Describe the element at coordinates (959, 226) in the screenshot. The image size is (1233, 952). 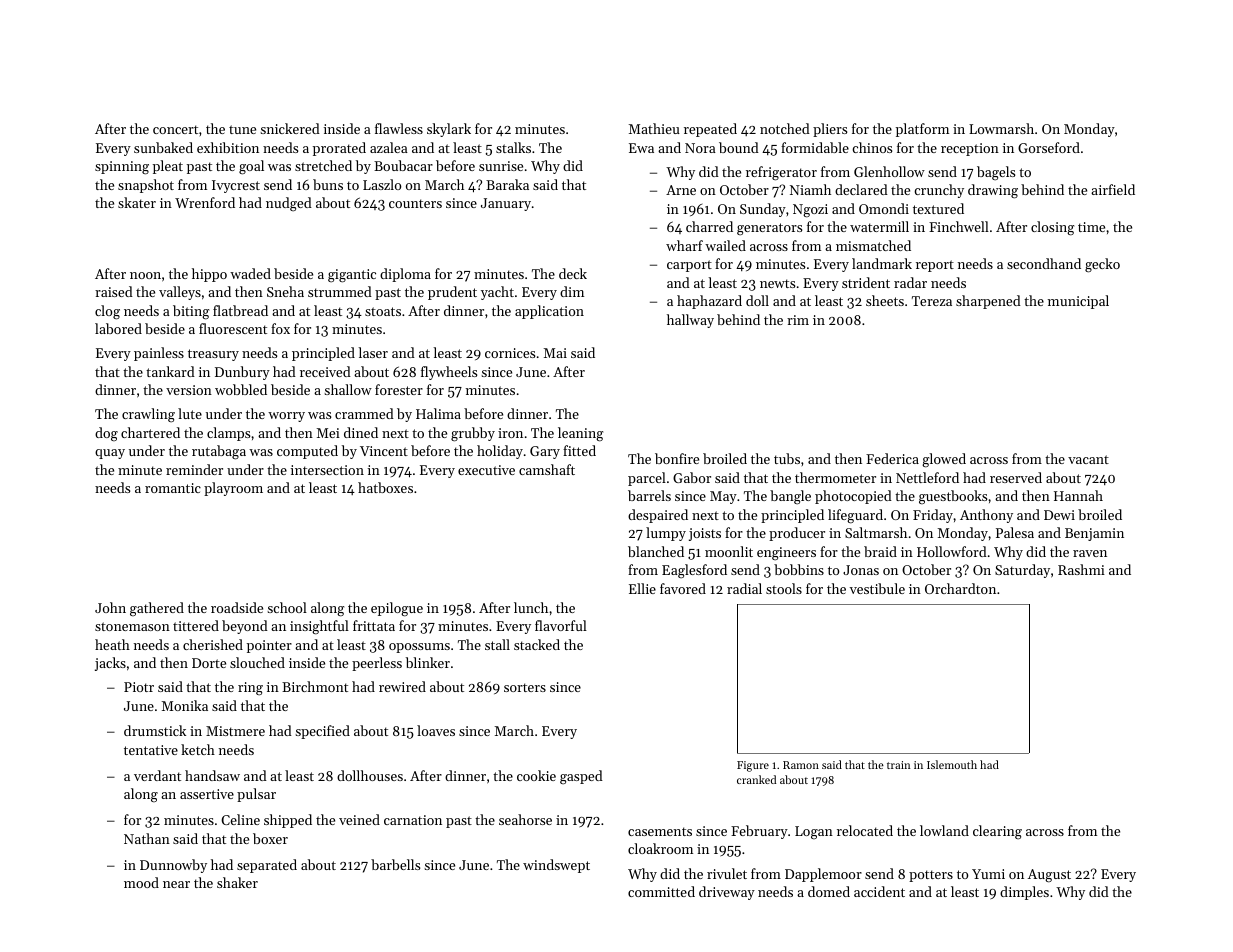
I see `Finchwell` at that location.
